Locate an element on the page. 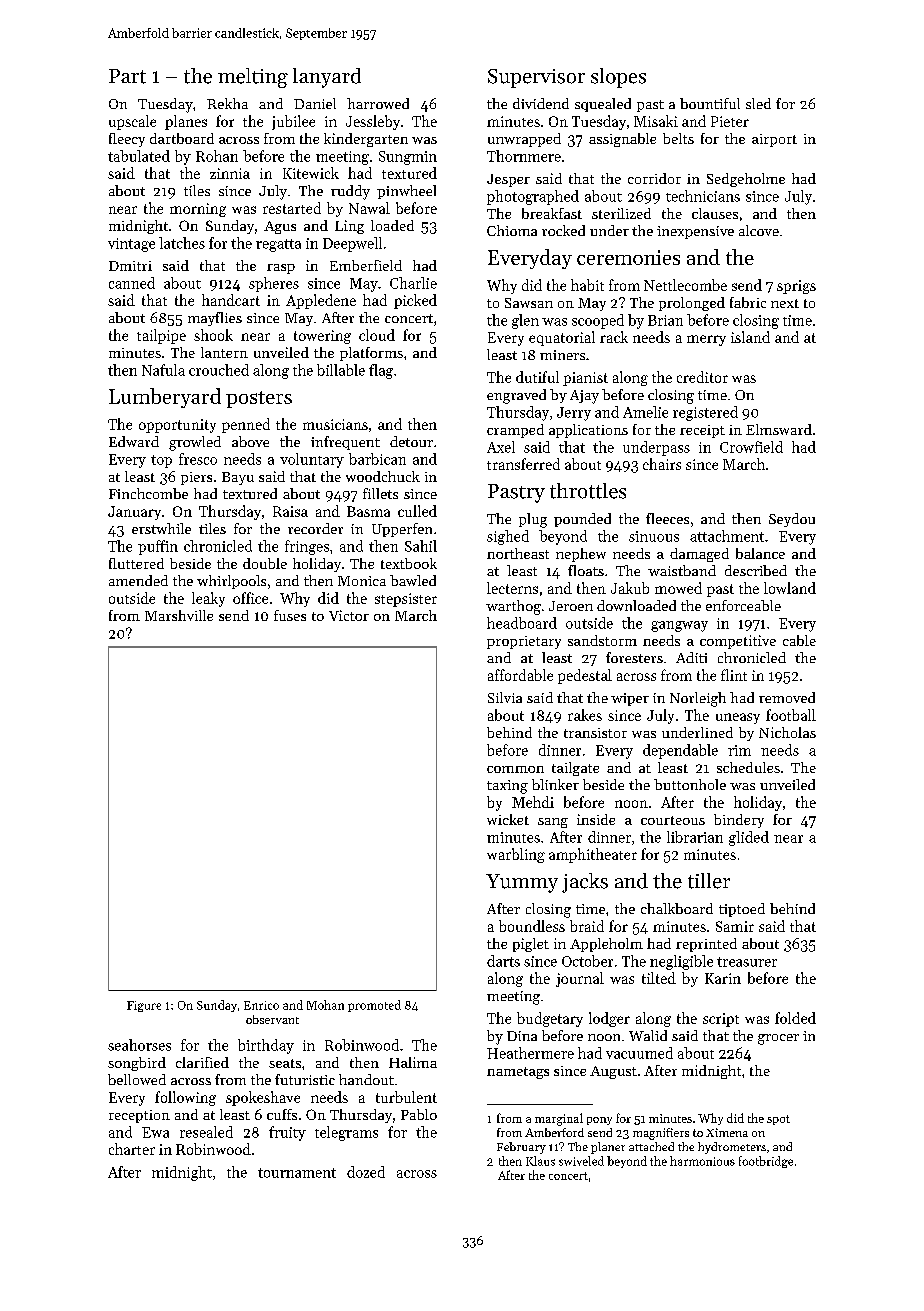 This page has width=924, height=1311. boundless is located at coordinates (532, 926).
